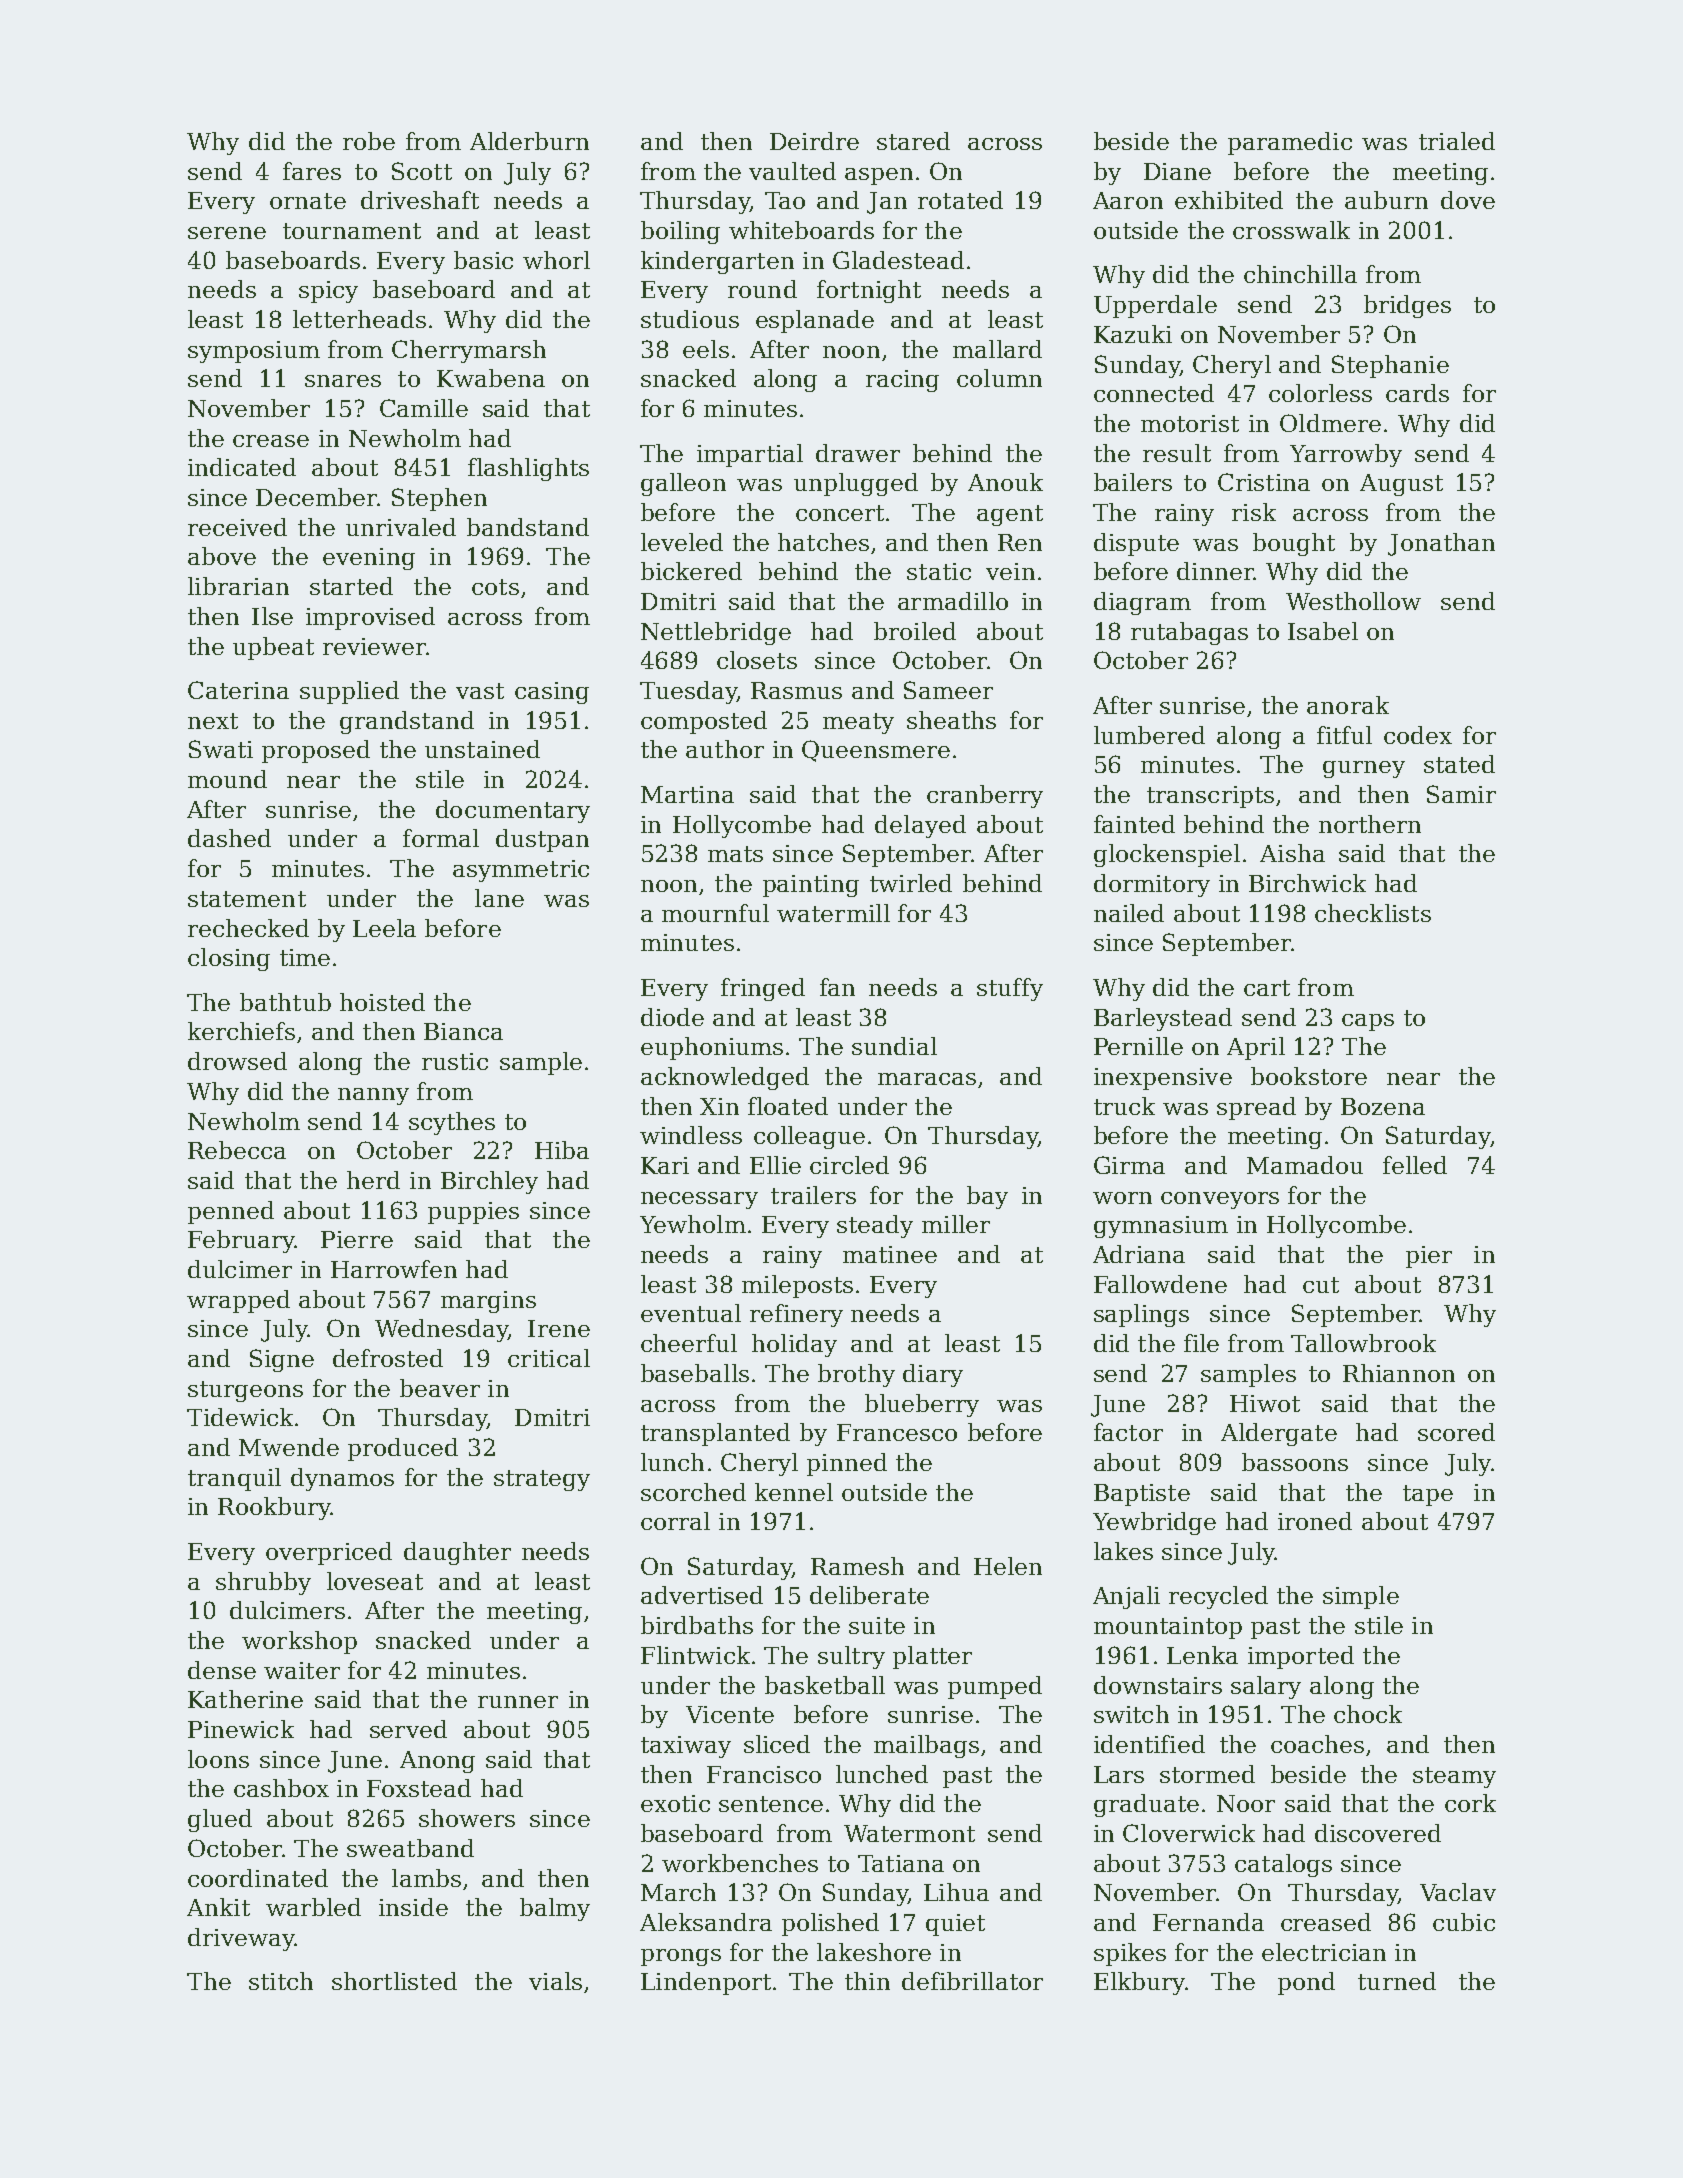 This screenshot has height=2178, width=1683. Describe the element at coordinates (369, 141) in the screenshot. I see `robe` at that location.
